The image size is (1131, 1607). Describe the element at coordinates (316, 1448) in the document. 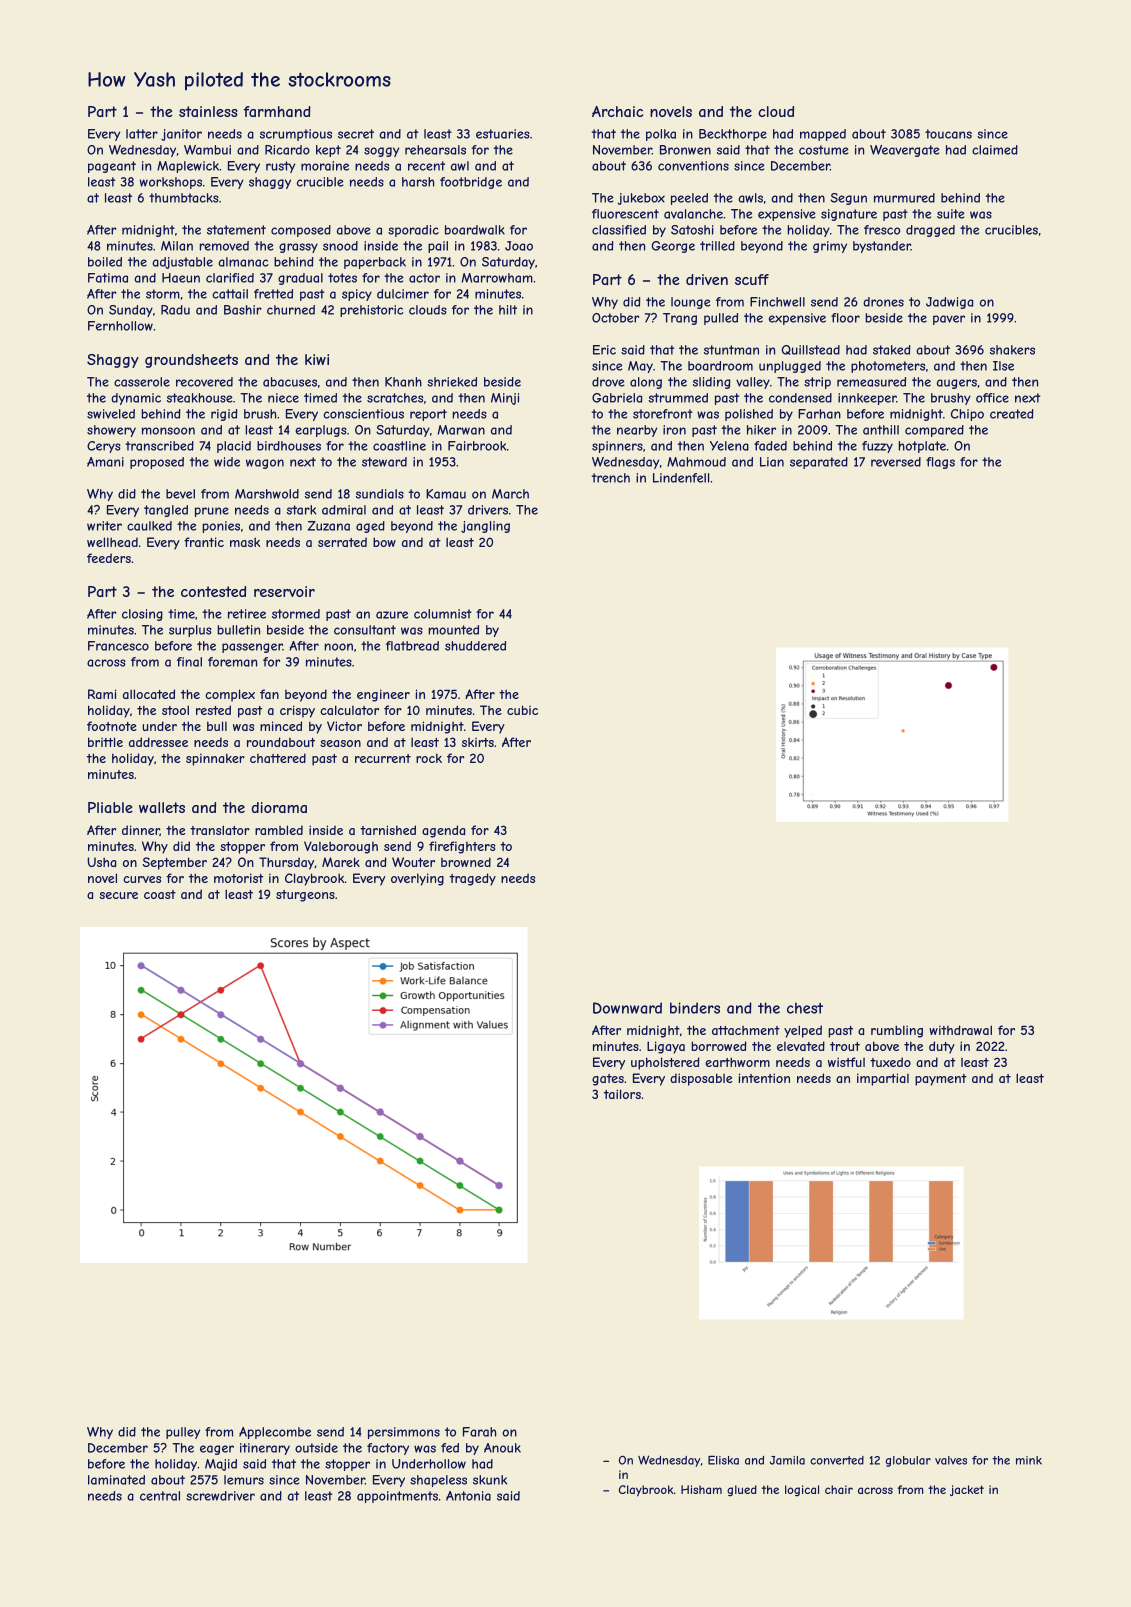

I see `outside` at that location.
